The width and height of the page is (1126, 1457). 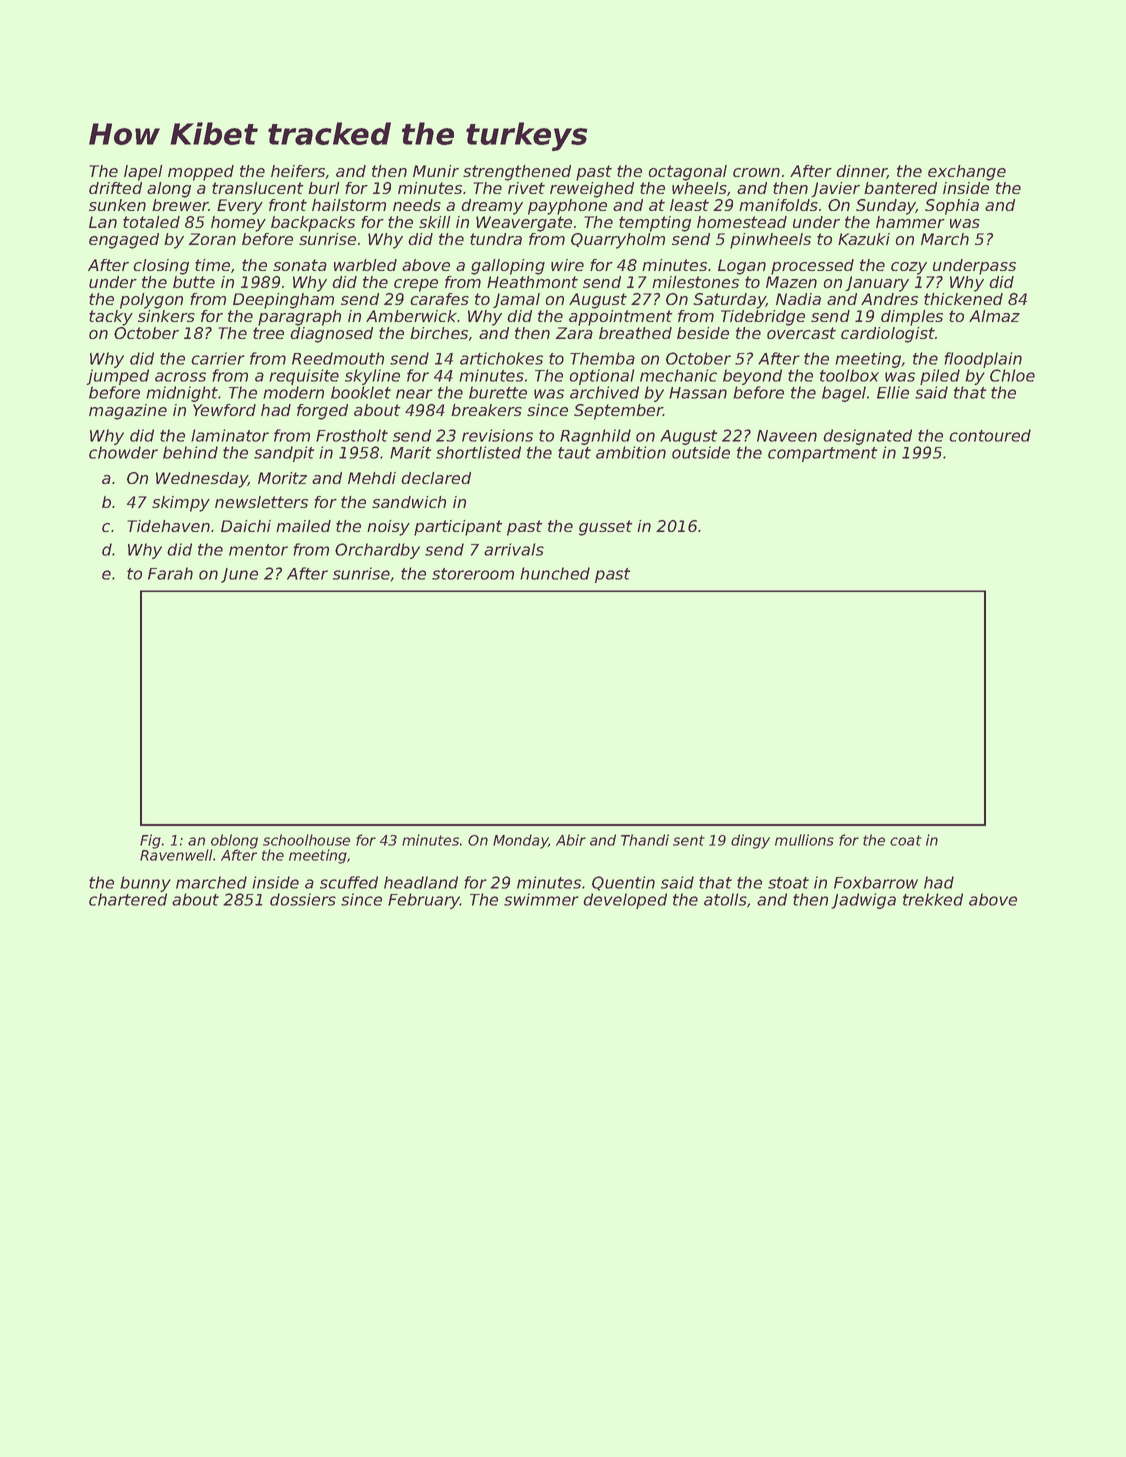 I want to click on backpacks, so click(x=313, y=224).
